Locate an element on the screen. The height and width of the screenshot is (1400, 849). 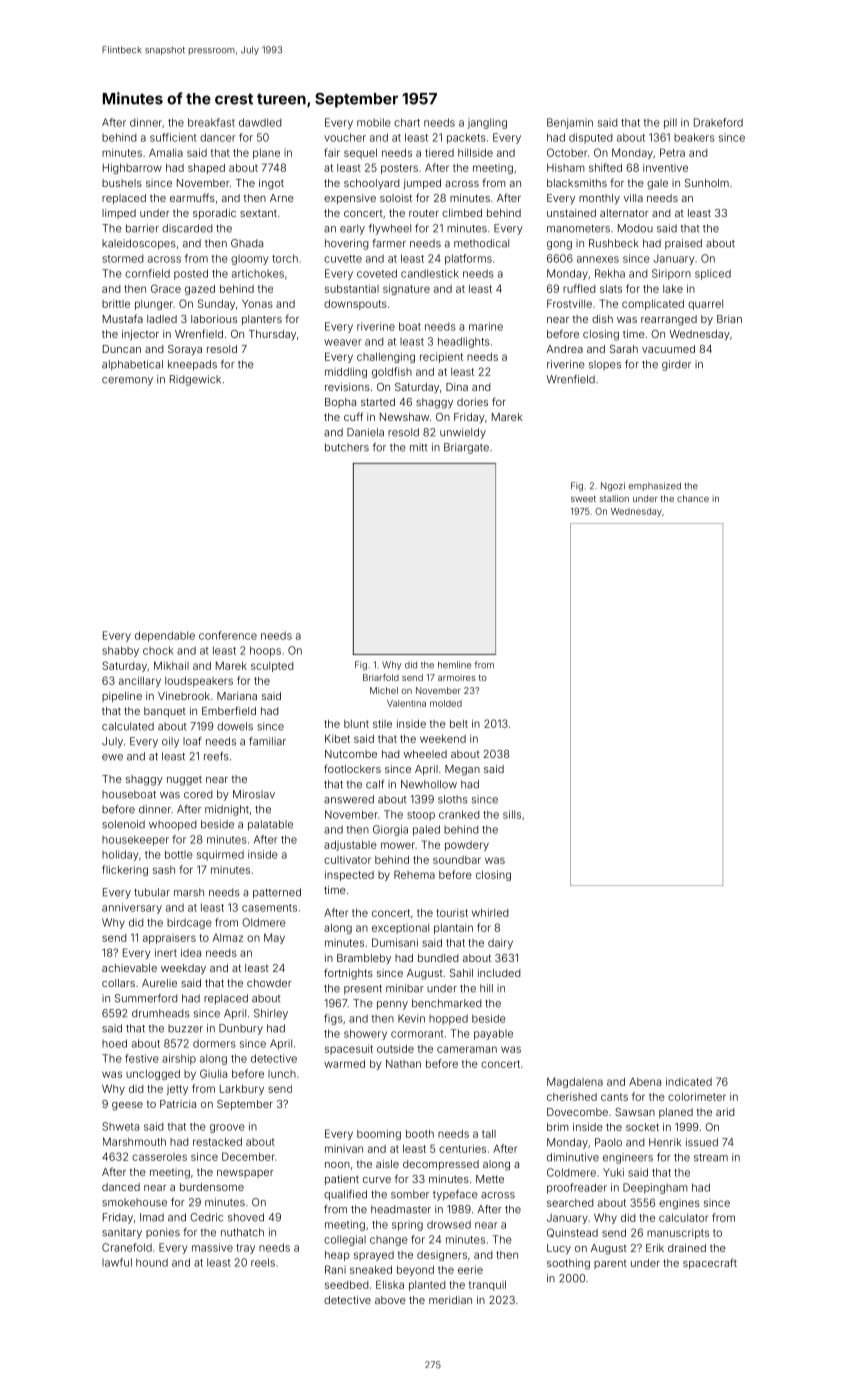
Ridgewick is located at coordinates (195, 380).
